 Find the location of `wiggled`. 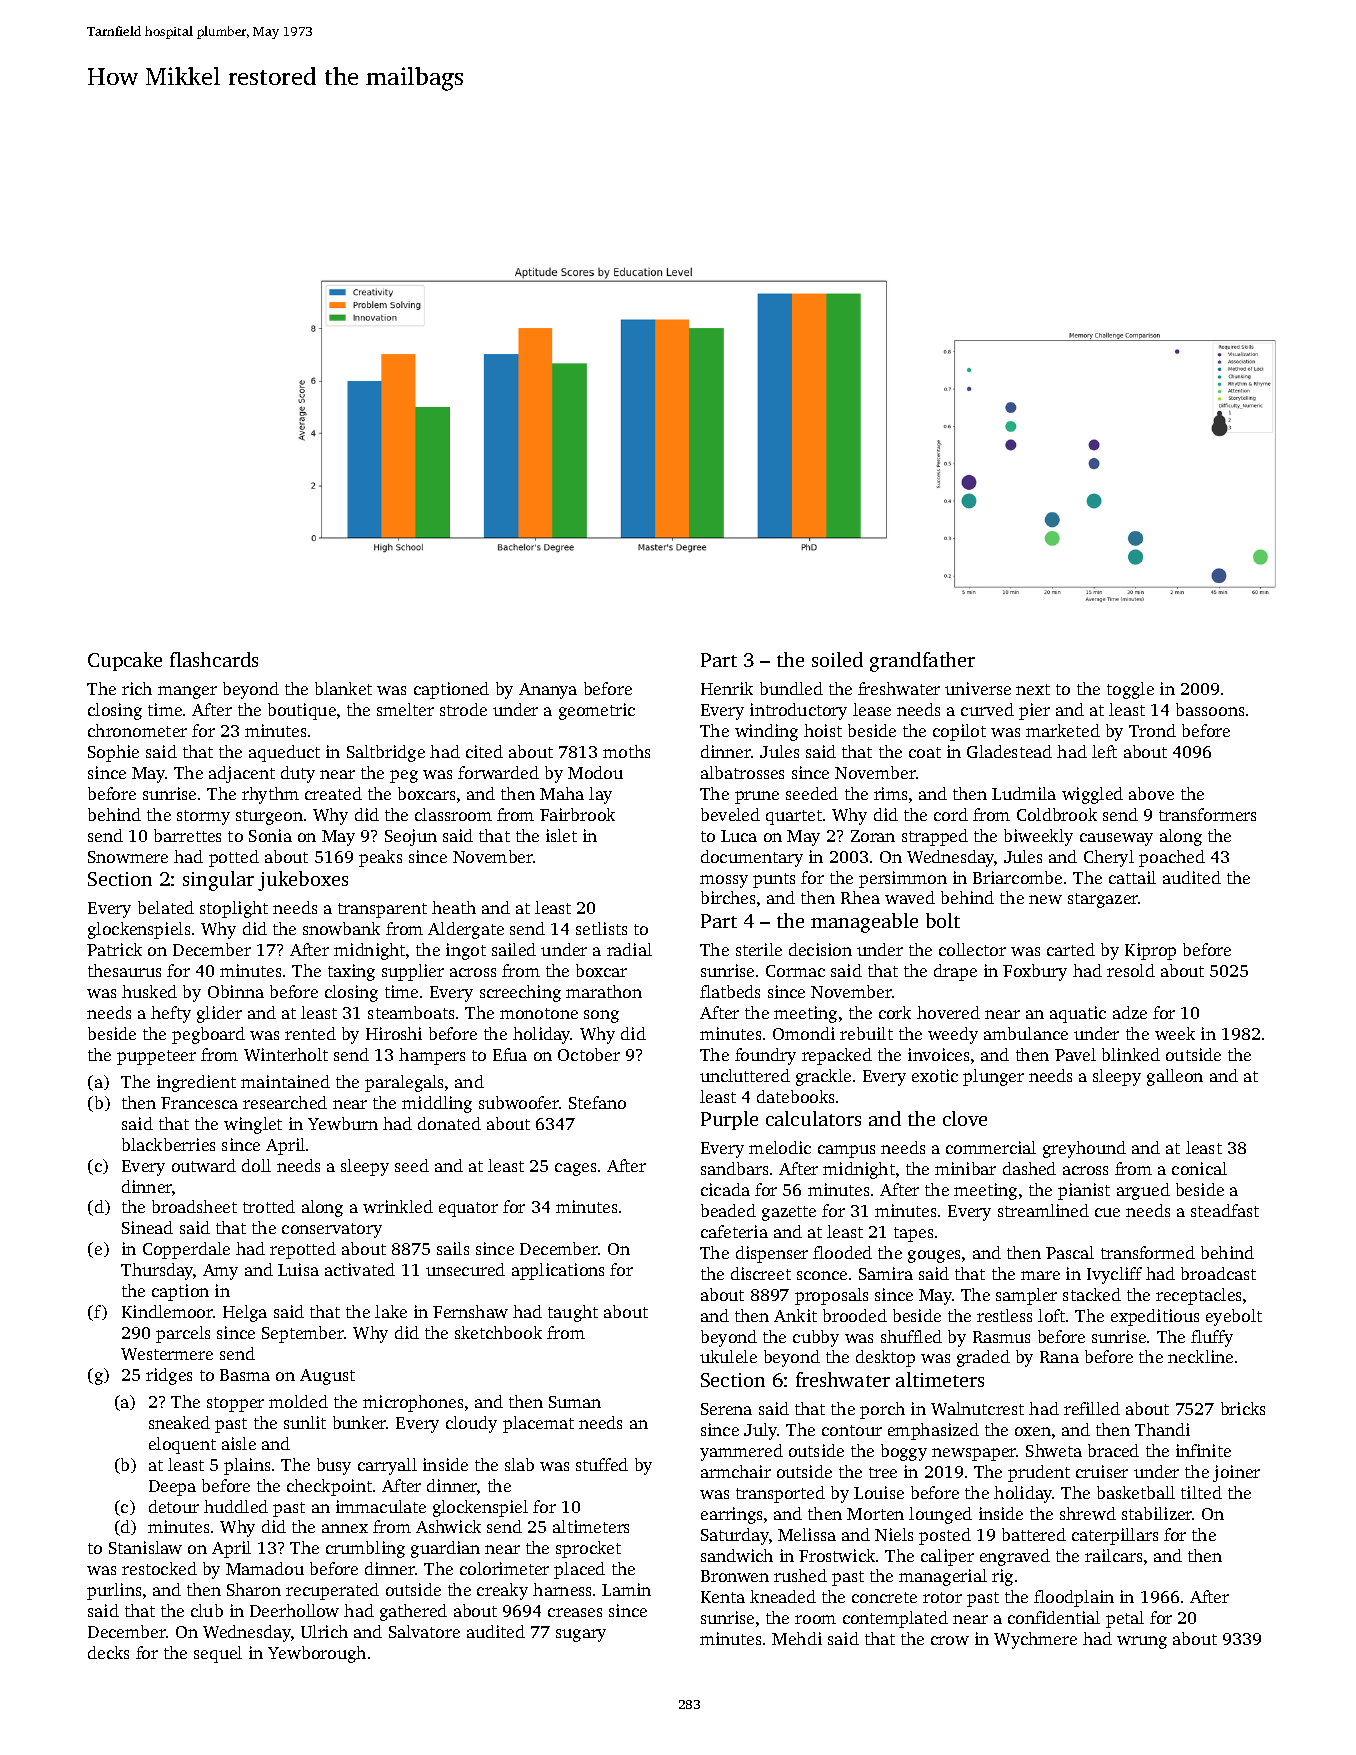

wiggled is located at coordinates (1092, 795).
